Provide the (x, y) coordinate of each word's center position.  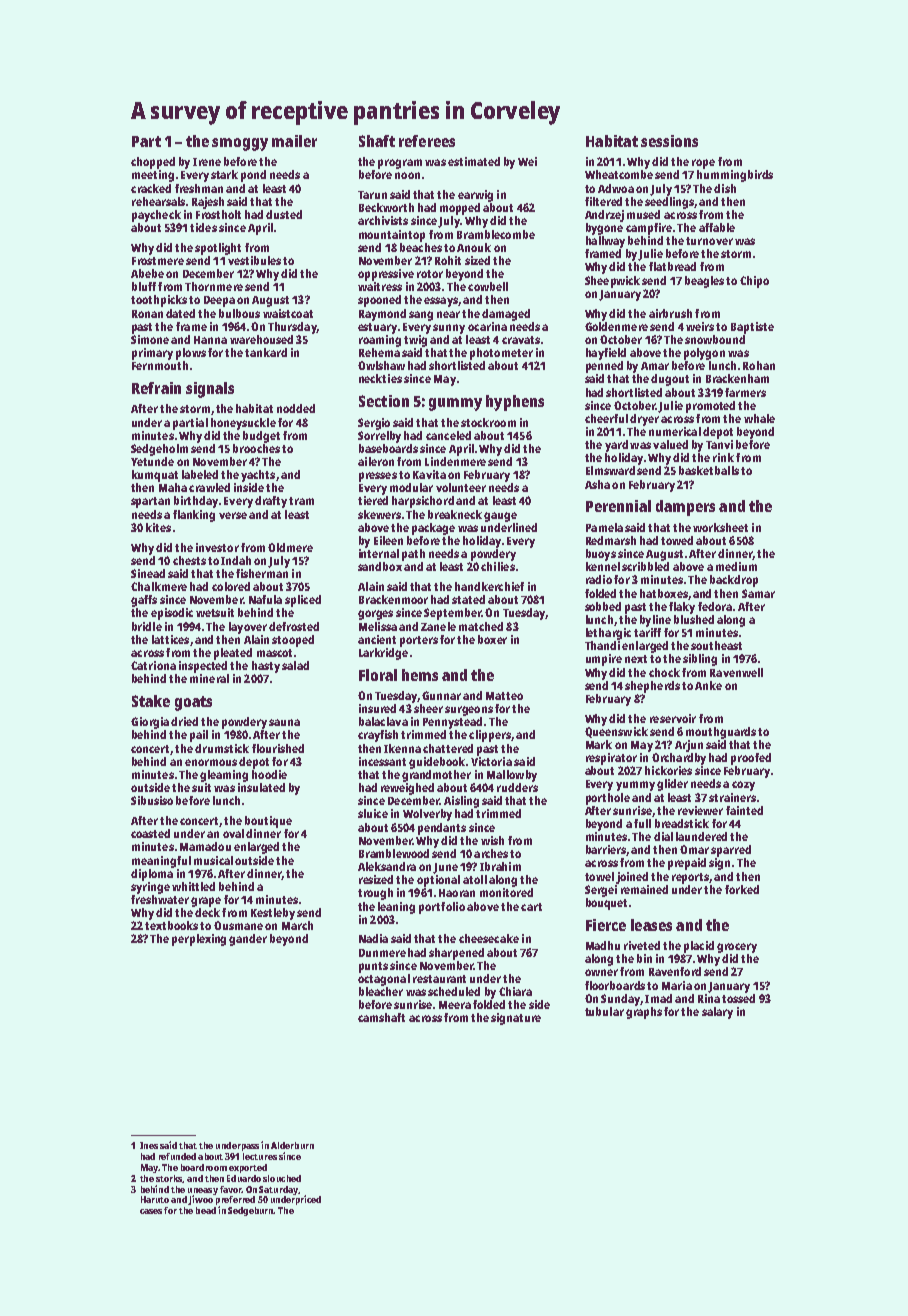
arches (491, 853)
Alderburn (292, 1145)
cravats (521, 340)
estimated (474, 161)
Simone (150, 339)
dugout (670, 380)
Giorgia (150, 723)
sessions (669, 141)
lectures (260, 1156)
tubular (604, 1011)
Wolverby (427, 815)
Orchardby (679, 759)
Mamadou (205, 846)
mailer (294, 141)
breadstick (682, 823)
